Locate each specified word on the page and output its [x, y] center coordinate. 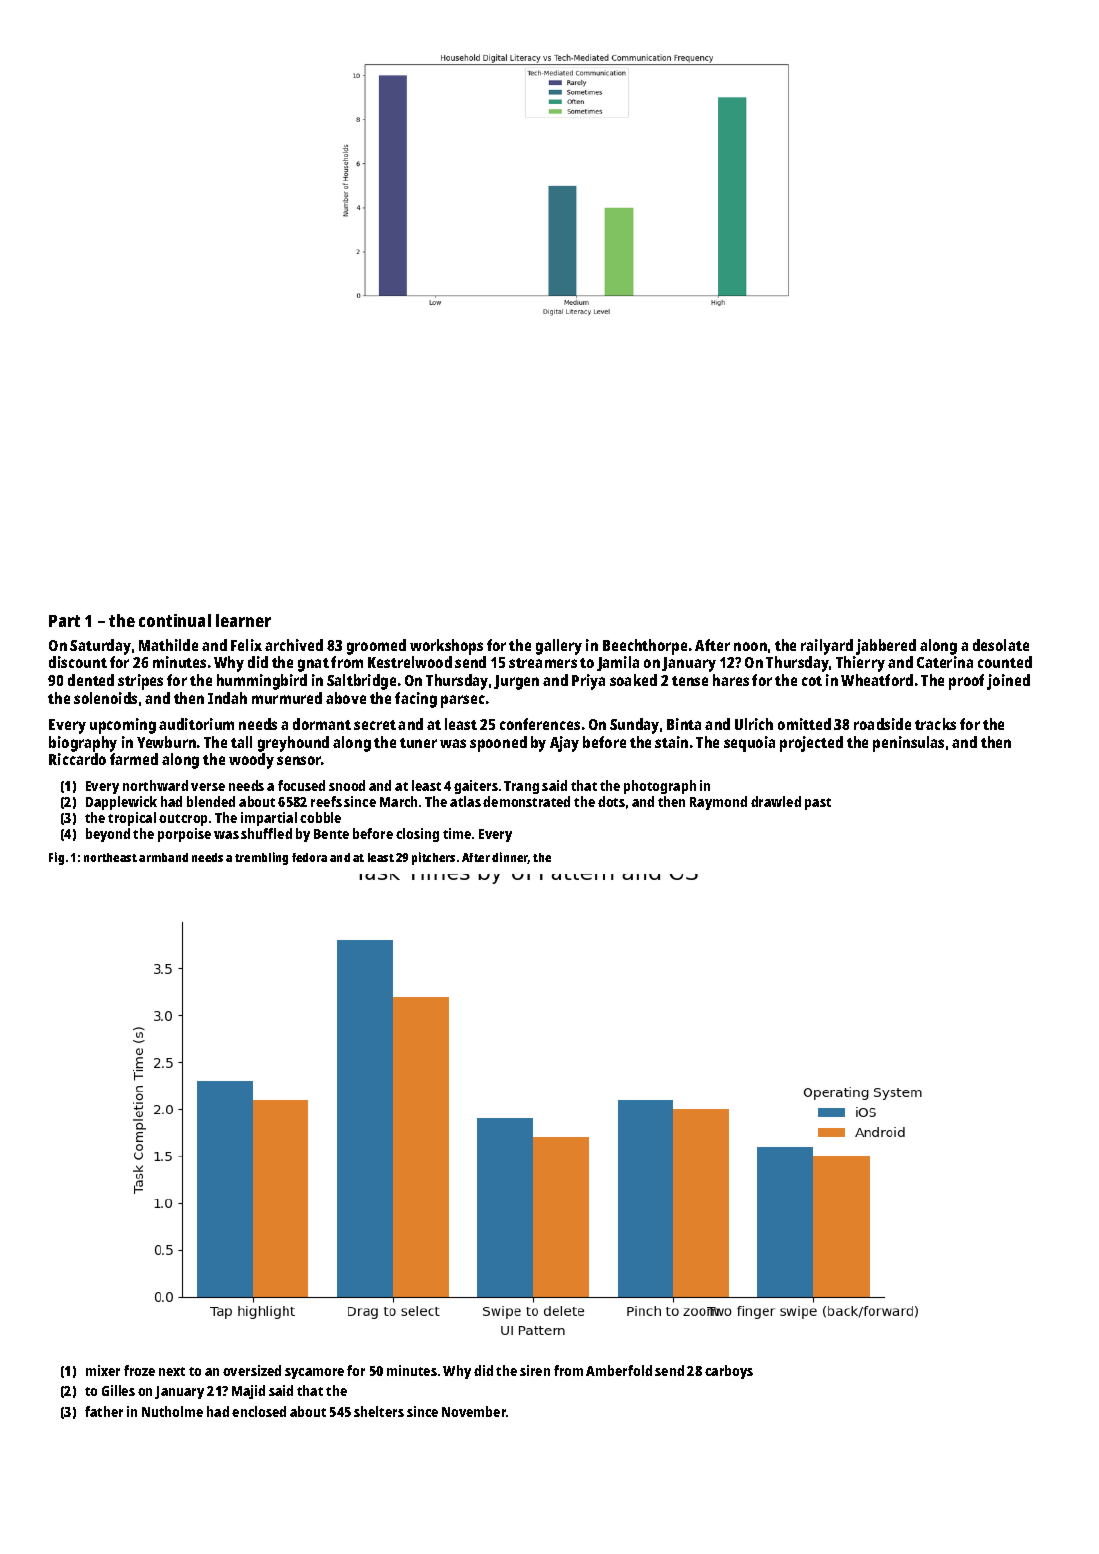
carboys [729, 1372]
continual [175, 620]
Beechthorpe [645, 647]
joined [1008, 682]
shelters [379, 1411]
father [104, 1411]
